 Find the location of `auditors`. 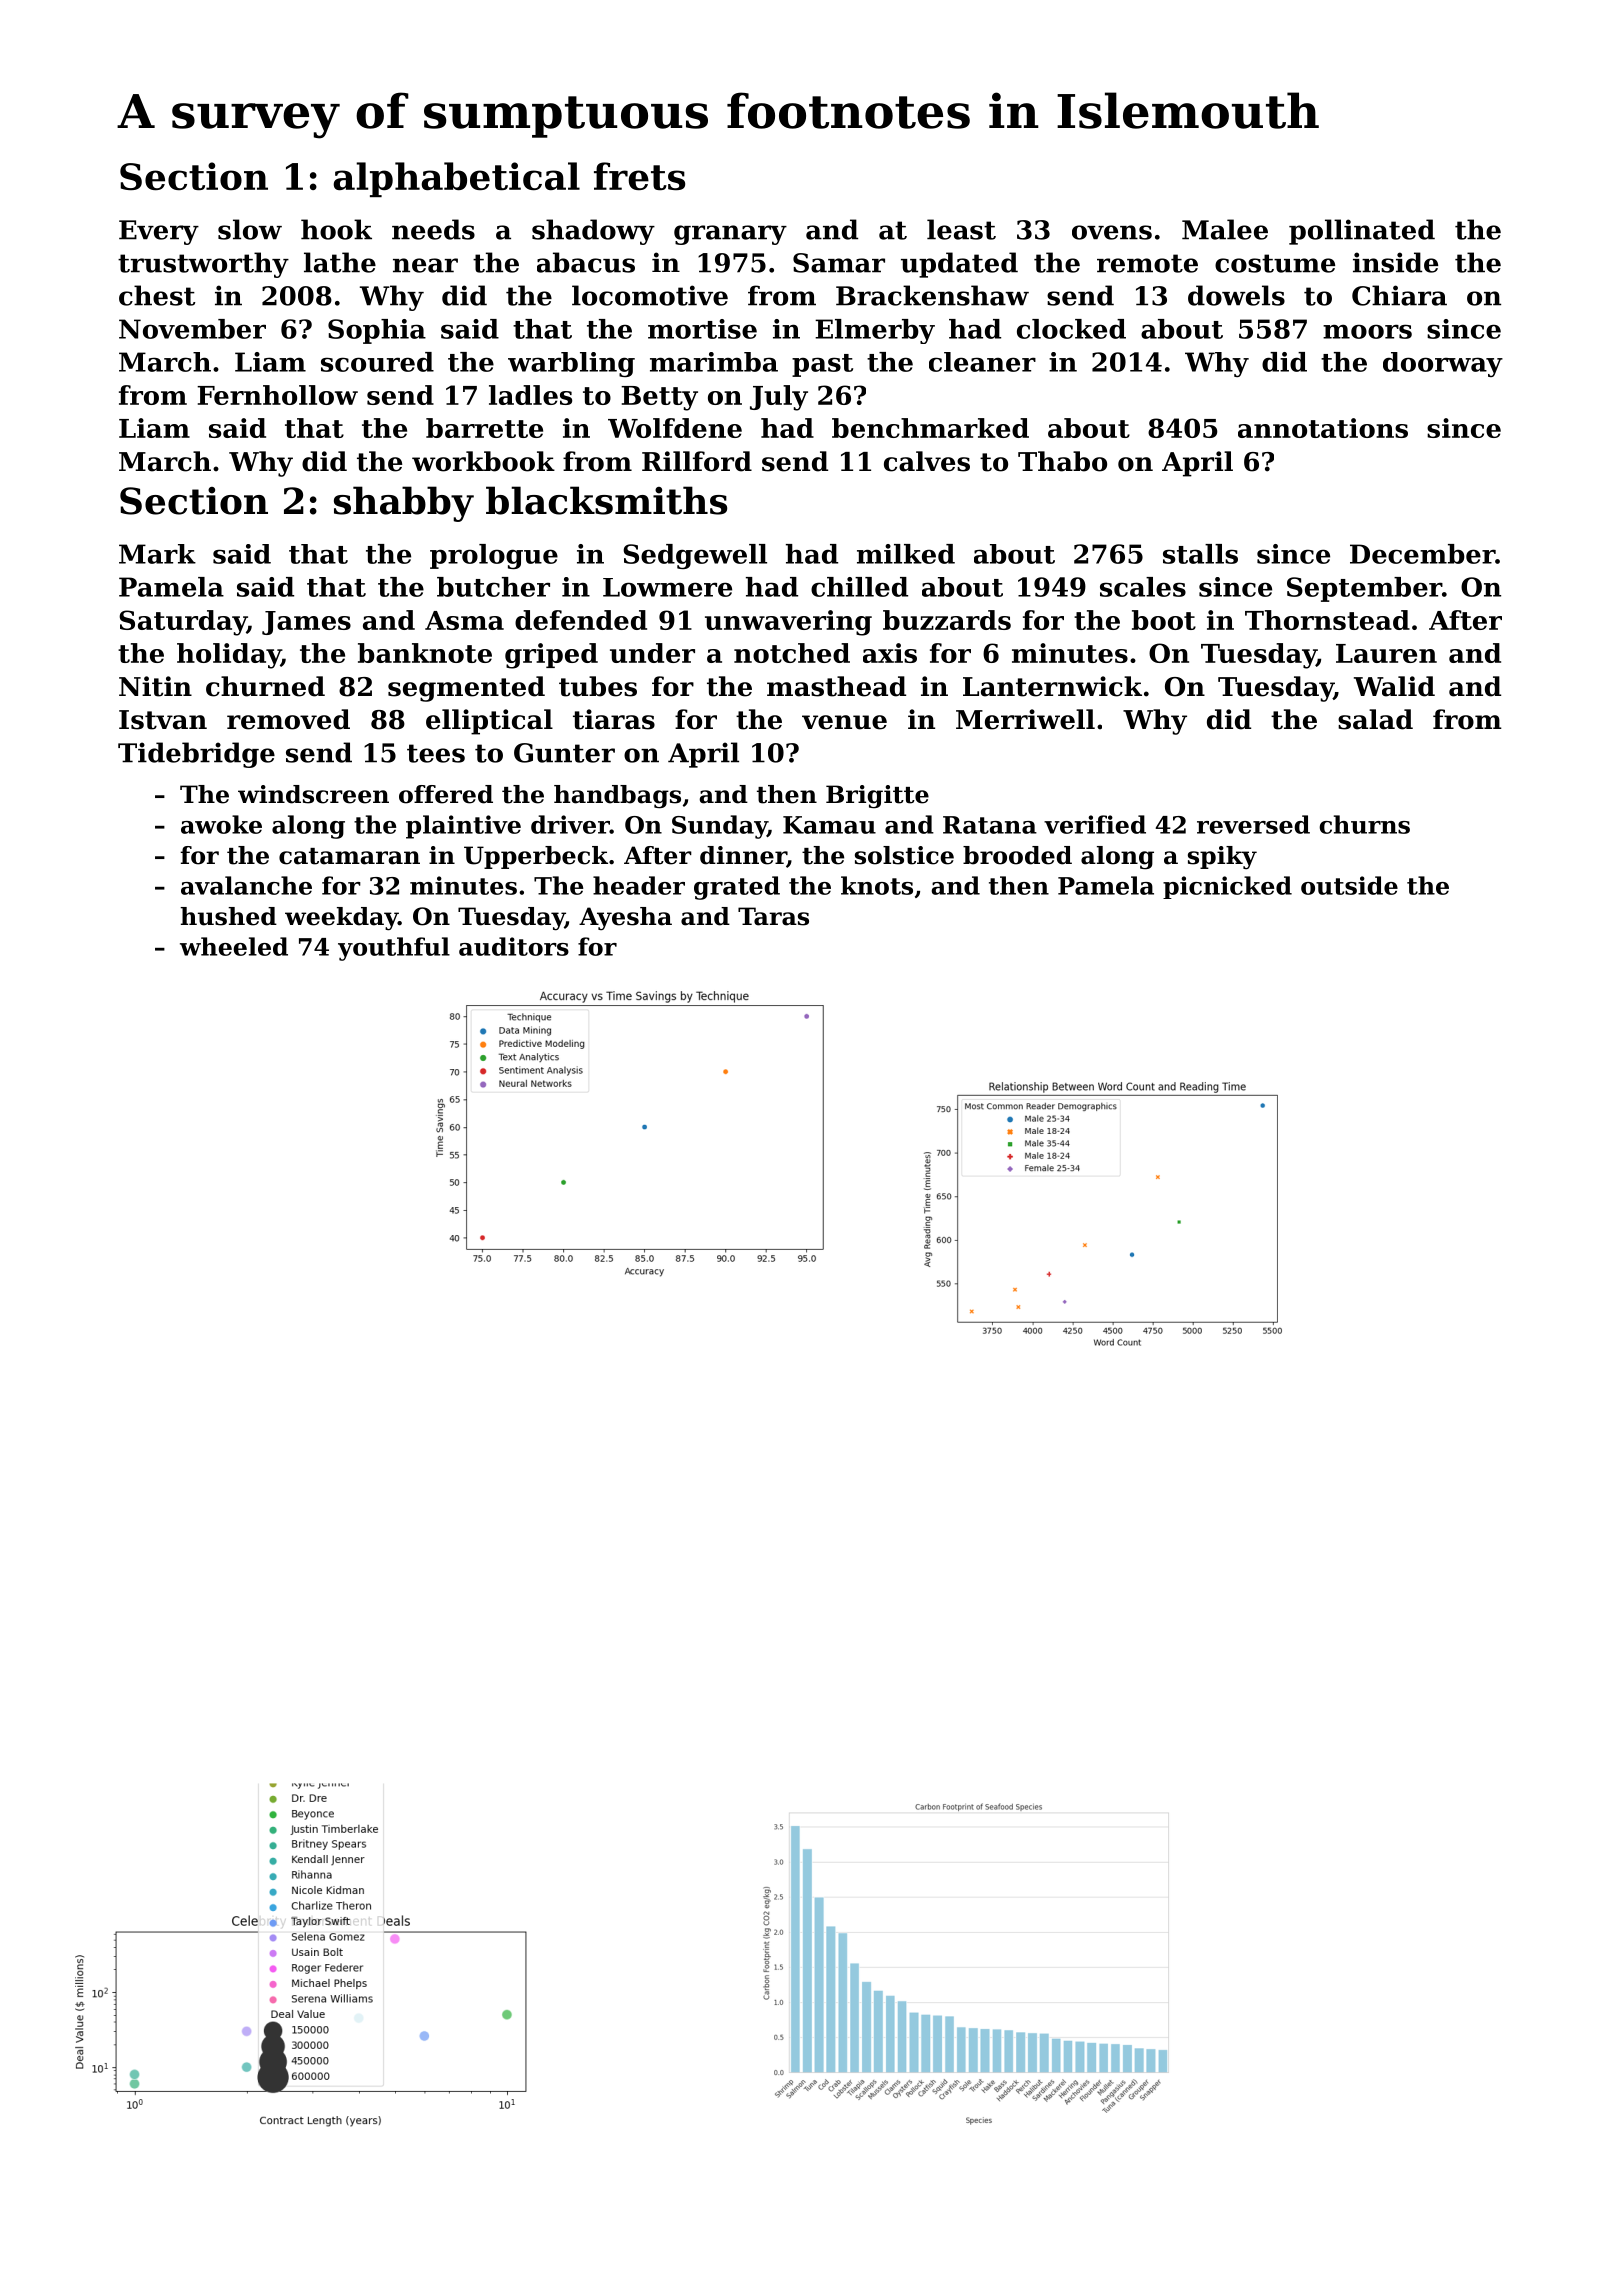

auditors is located at coordinates (514, 946).
